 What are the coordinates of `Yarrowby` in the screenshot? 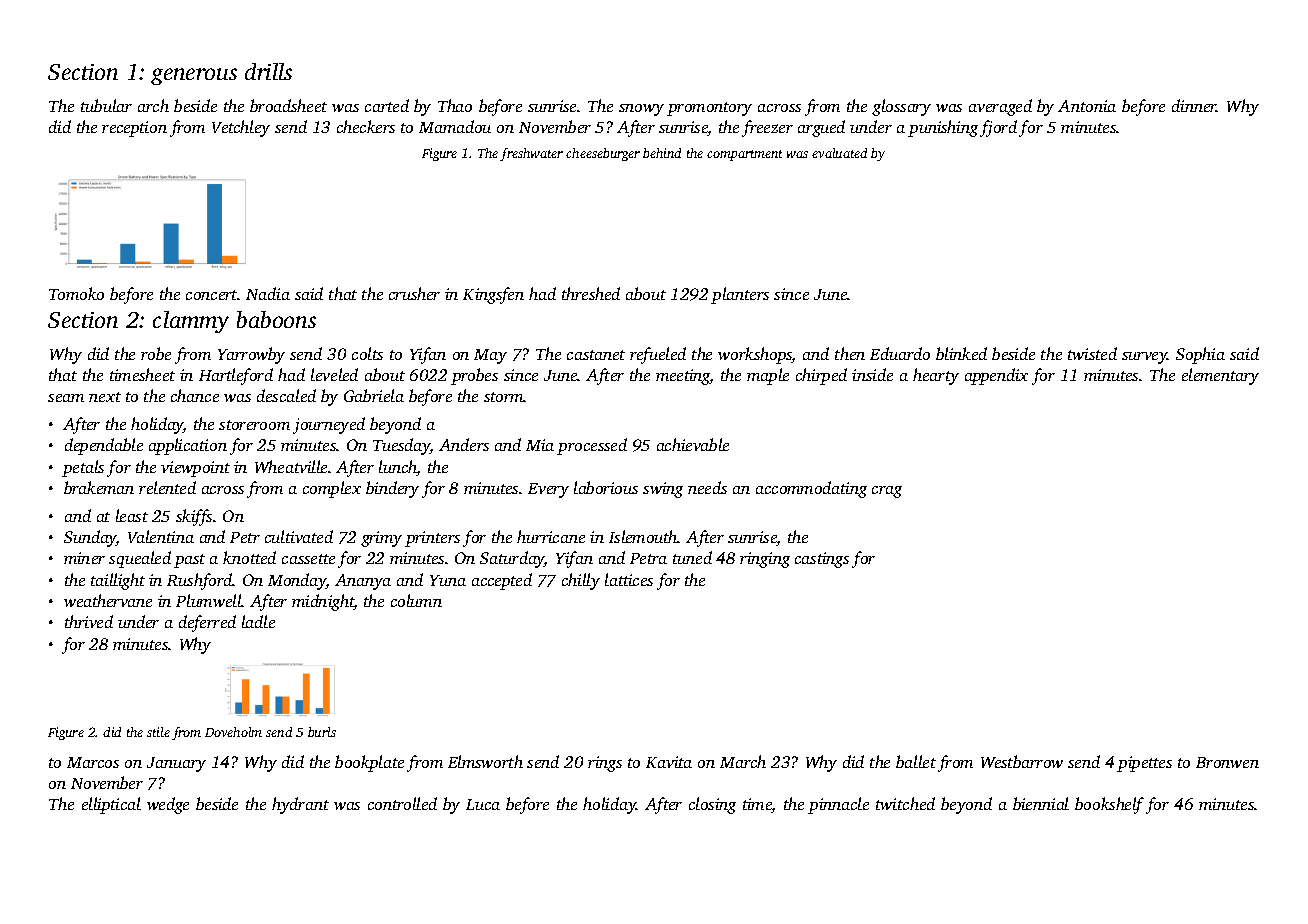 It's located at (251, 355).
